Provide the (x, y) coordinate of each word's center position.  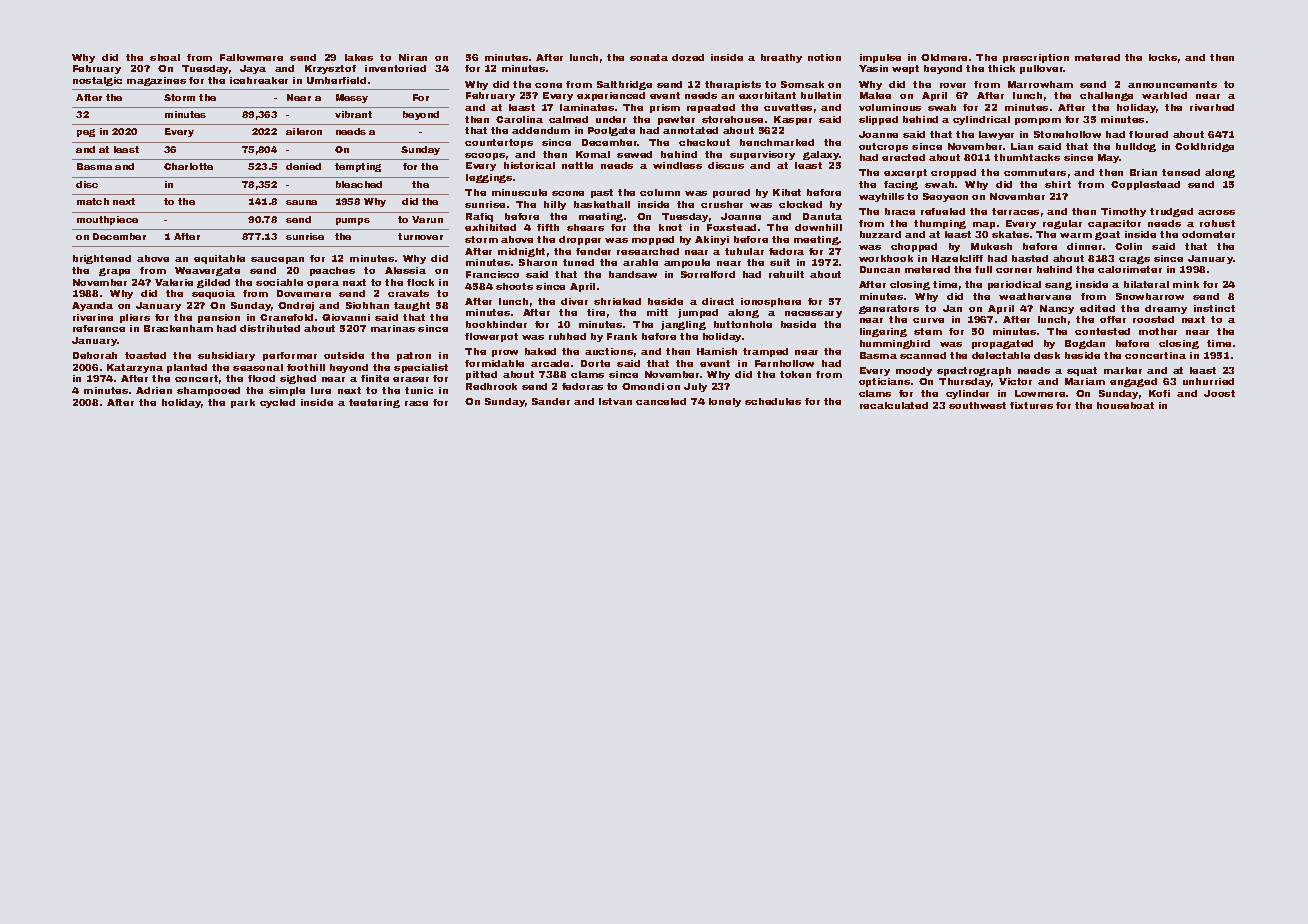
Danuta (822, 216)
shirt (1058, 184)
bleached (359, 184)
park (243, 403)
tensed (1181, 172)
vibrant (353, 114)
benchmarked (777, 142)
